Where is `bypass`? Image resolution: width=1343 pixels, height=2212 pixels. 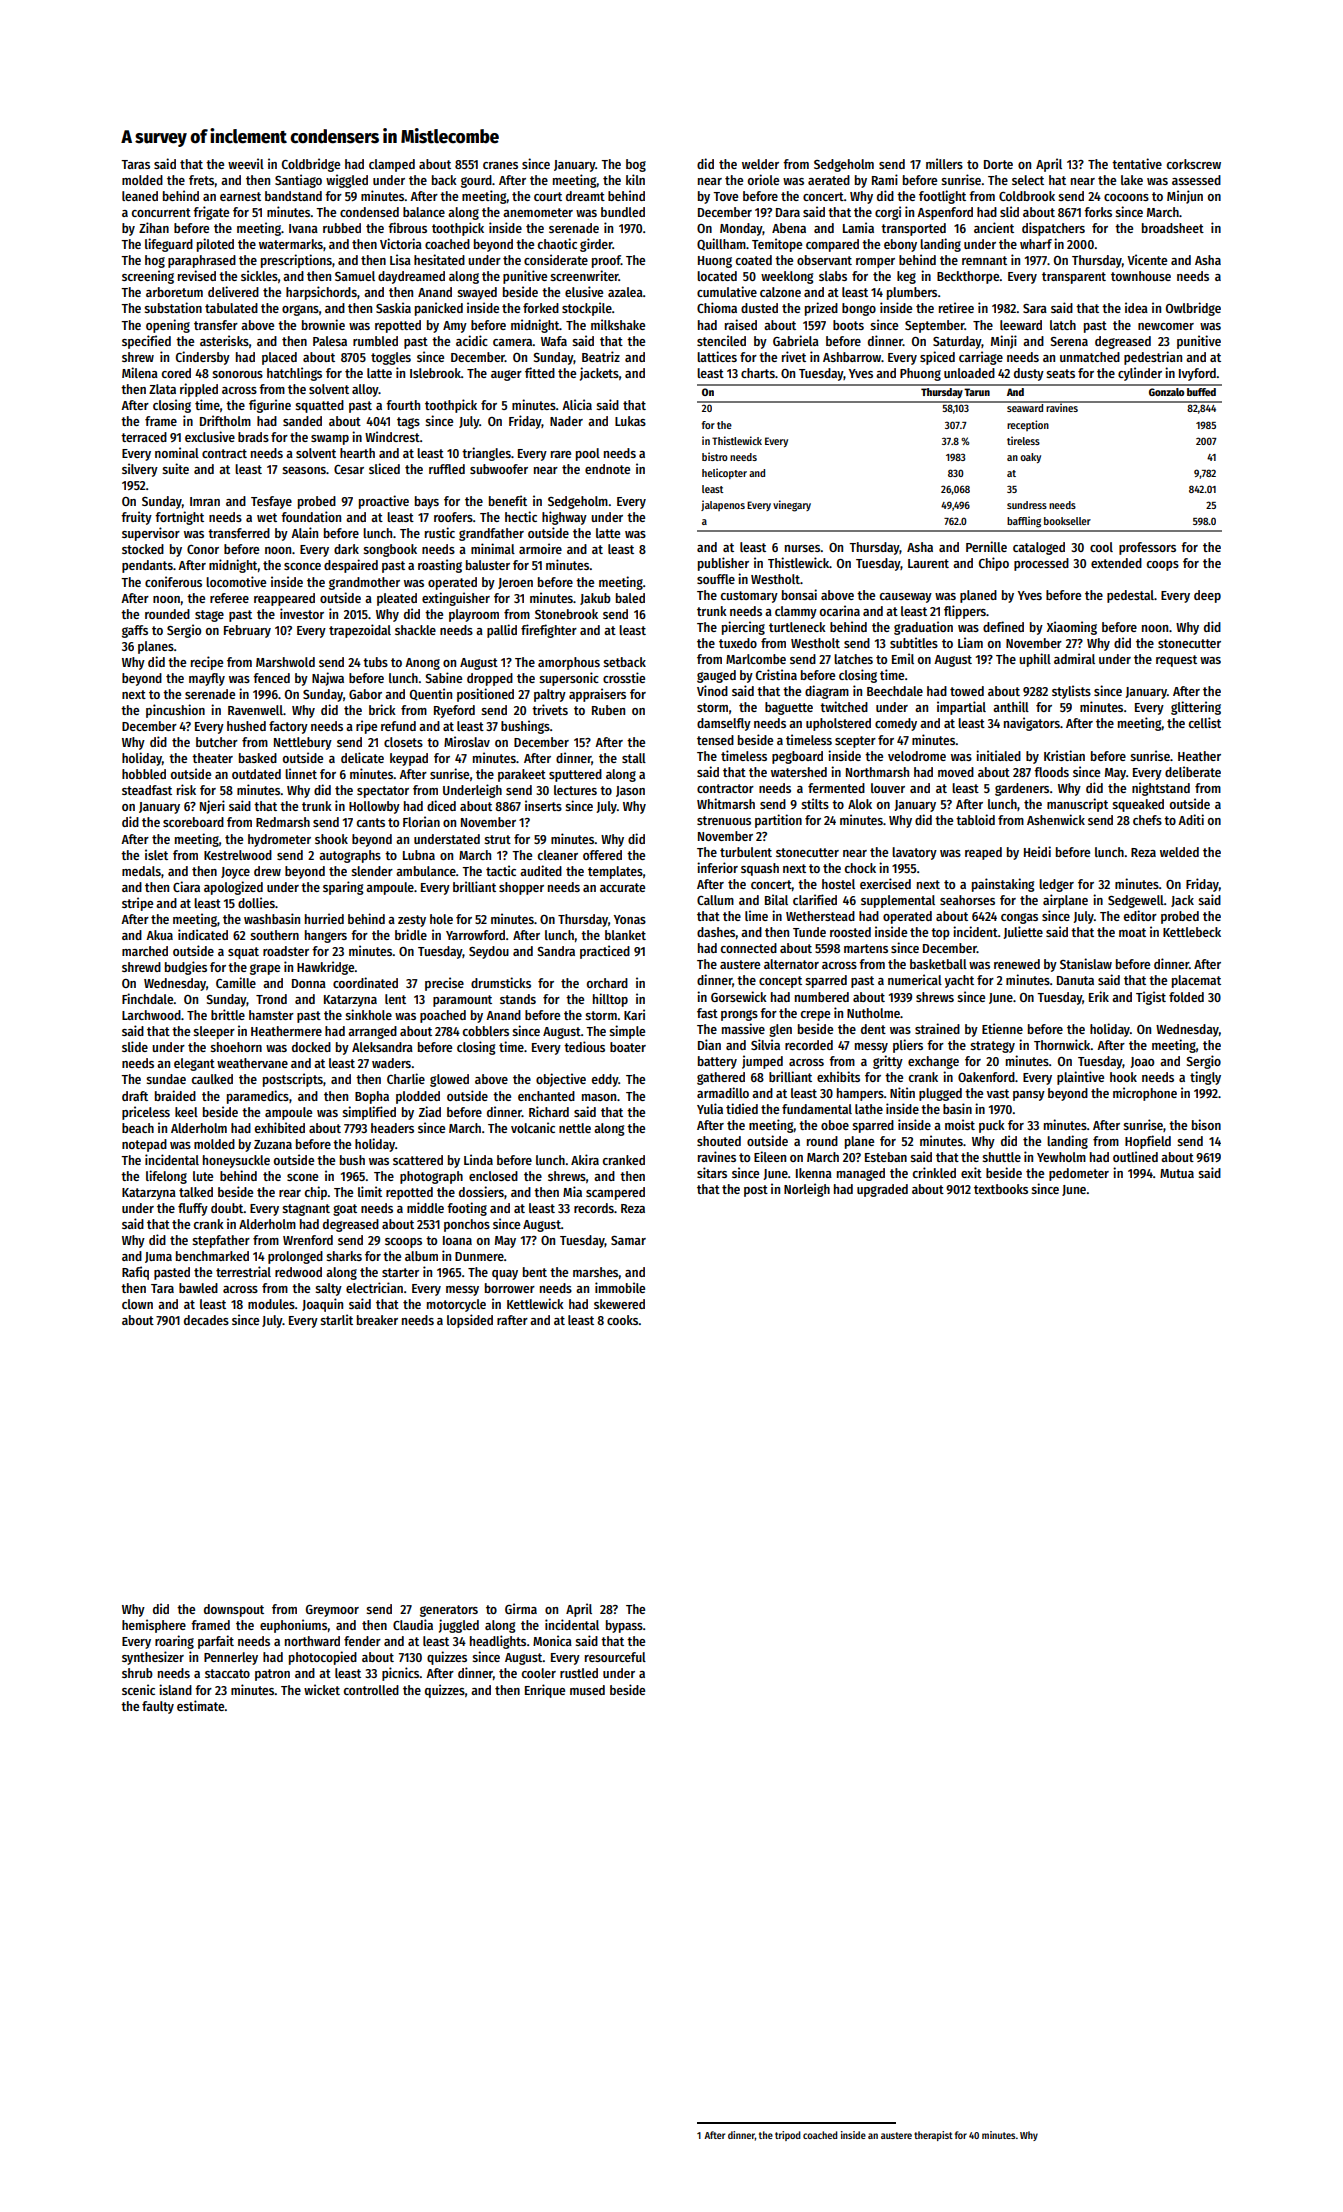 bypass is located at coordinates (624, 1626).
